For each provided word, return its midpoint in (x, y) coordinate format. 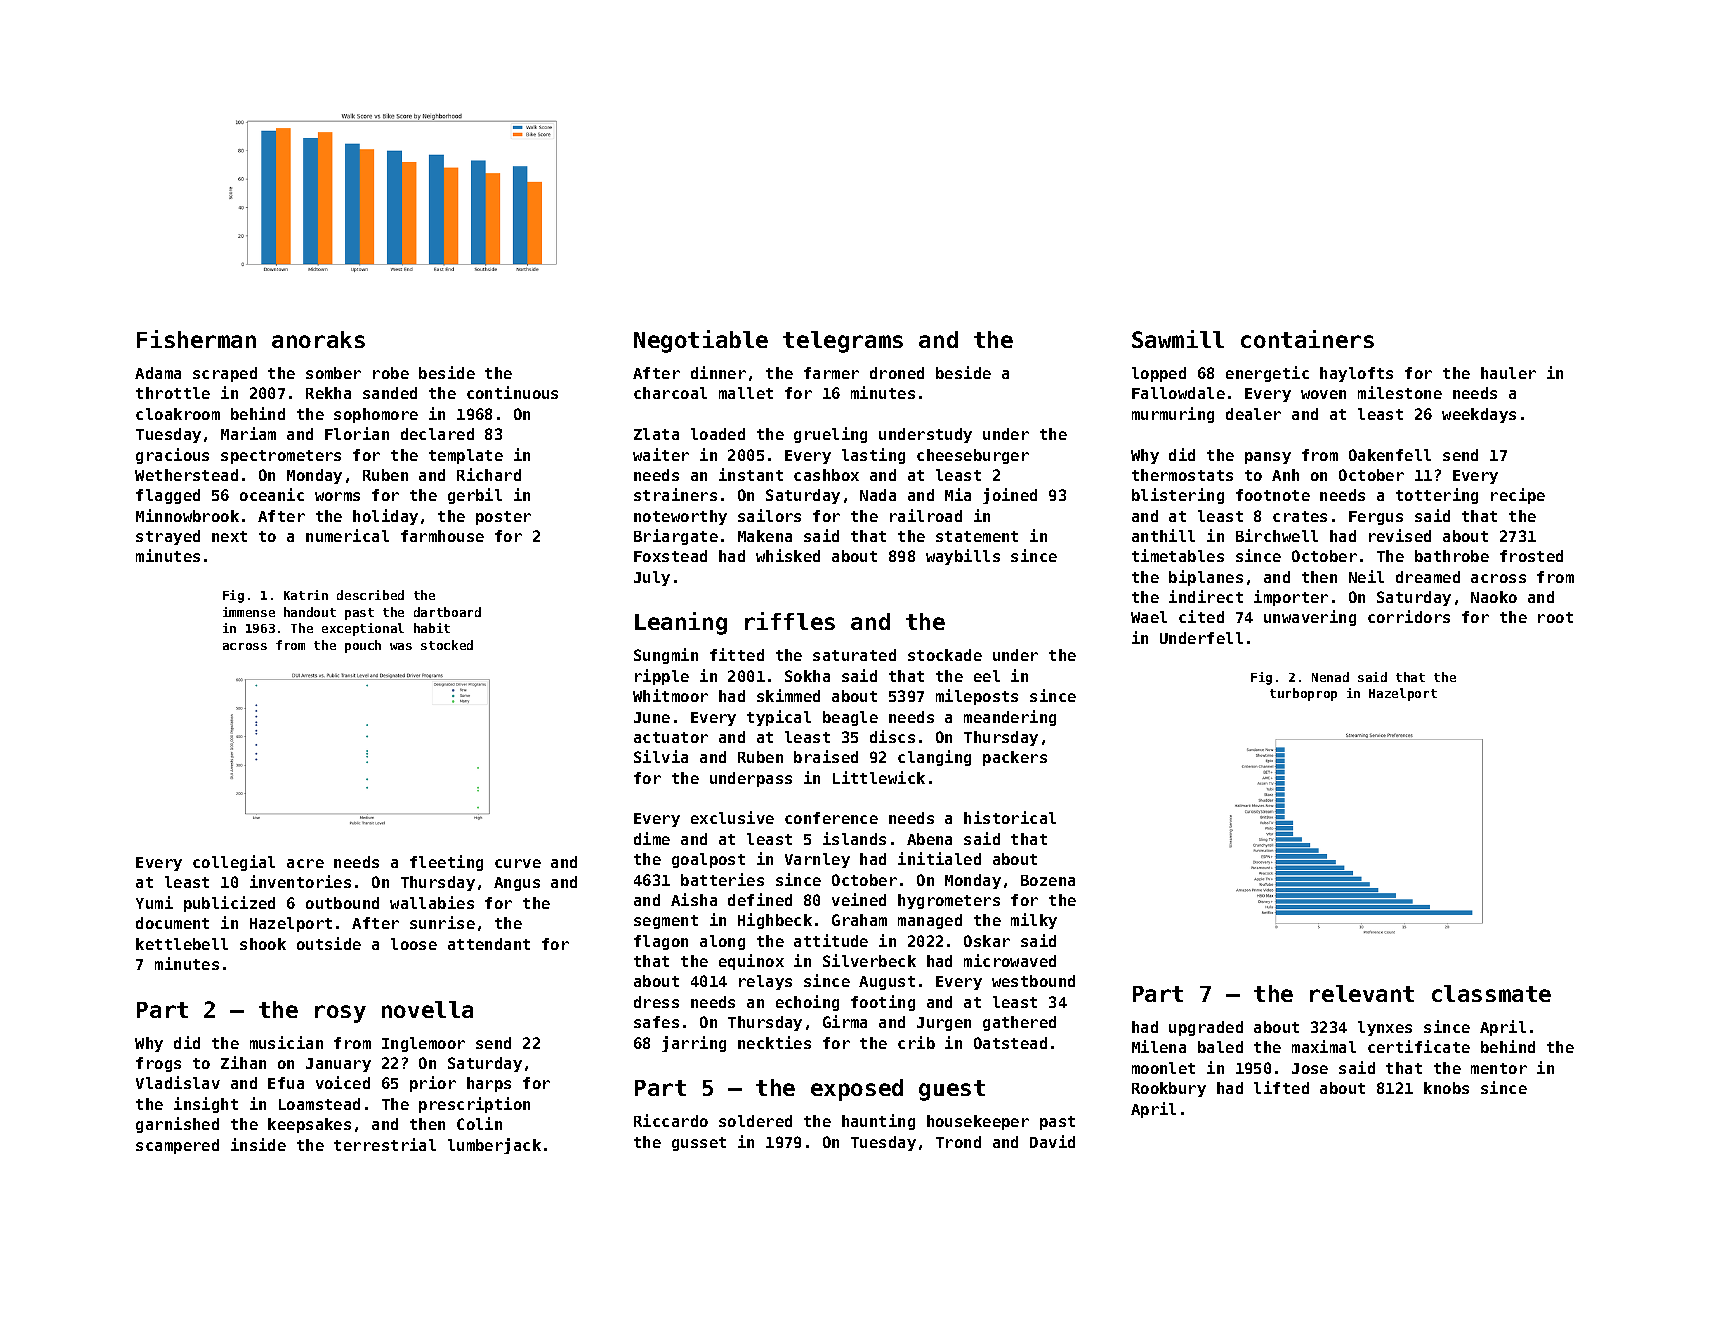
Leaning (681, 623)
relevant (1362, 993)
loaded (718, 434)
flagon (661, 942)
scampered (177, 1146)
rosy (340, 1014)
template (466, 456)
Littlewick (879, 777)
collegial (234, 863)
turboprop (1303, 694)
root (1555, 617)
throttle (173, 393)
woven (1323, 394)
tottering (1437, 496)
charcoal (670, 393)
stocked (447, 645)
